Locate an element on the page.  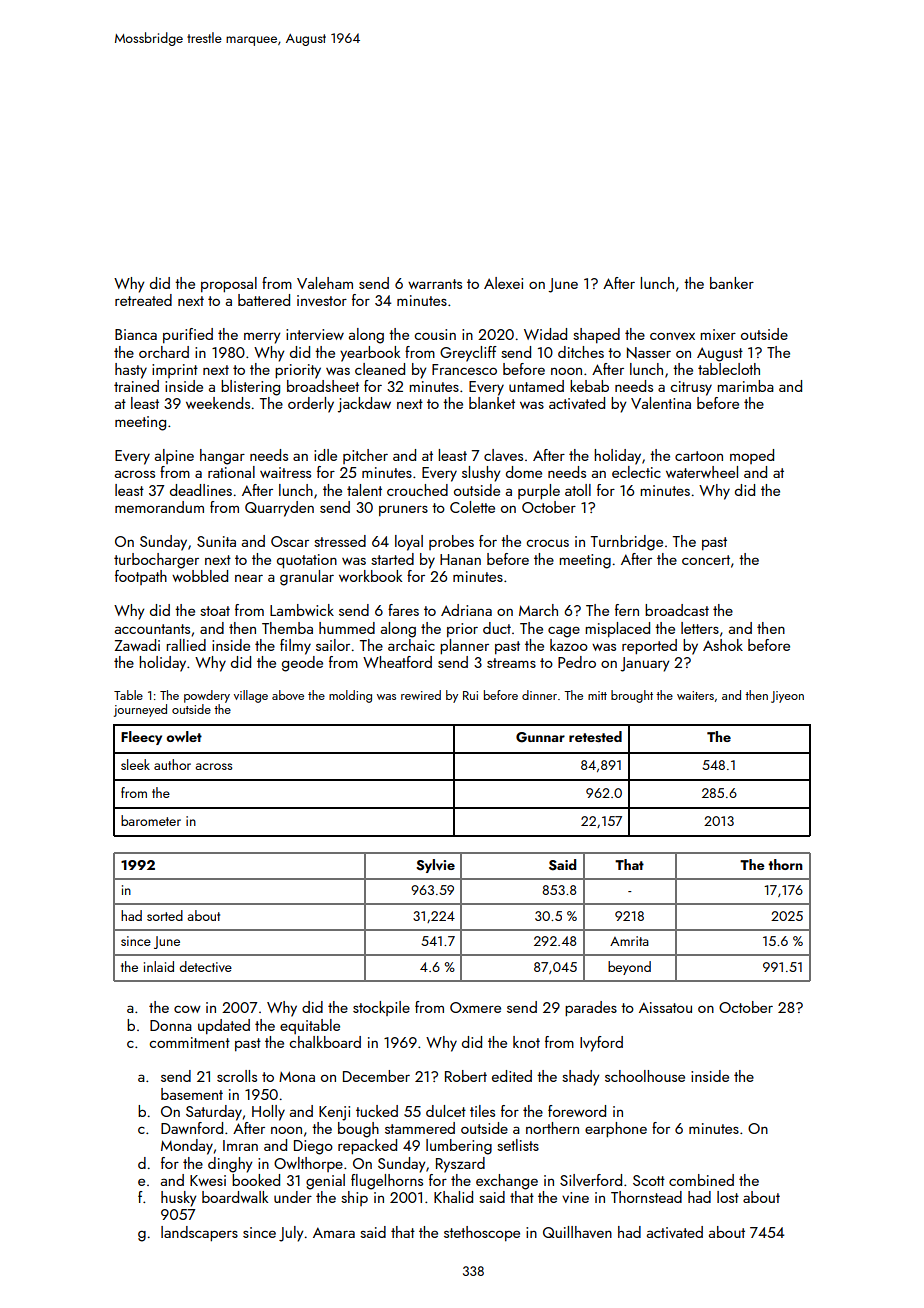
orderly is located at coordinates (311, 405).
